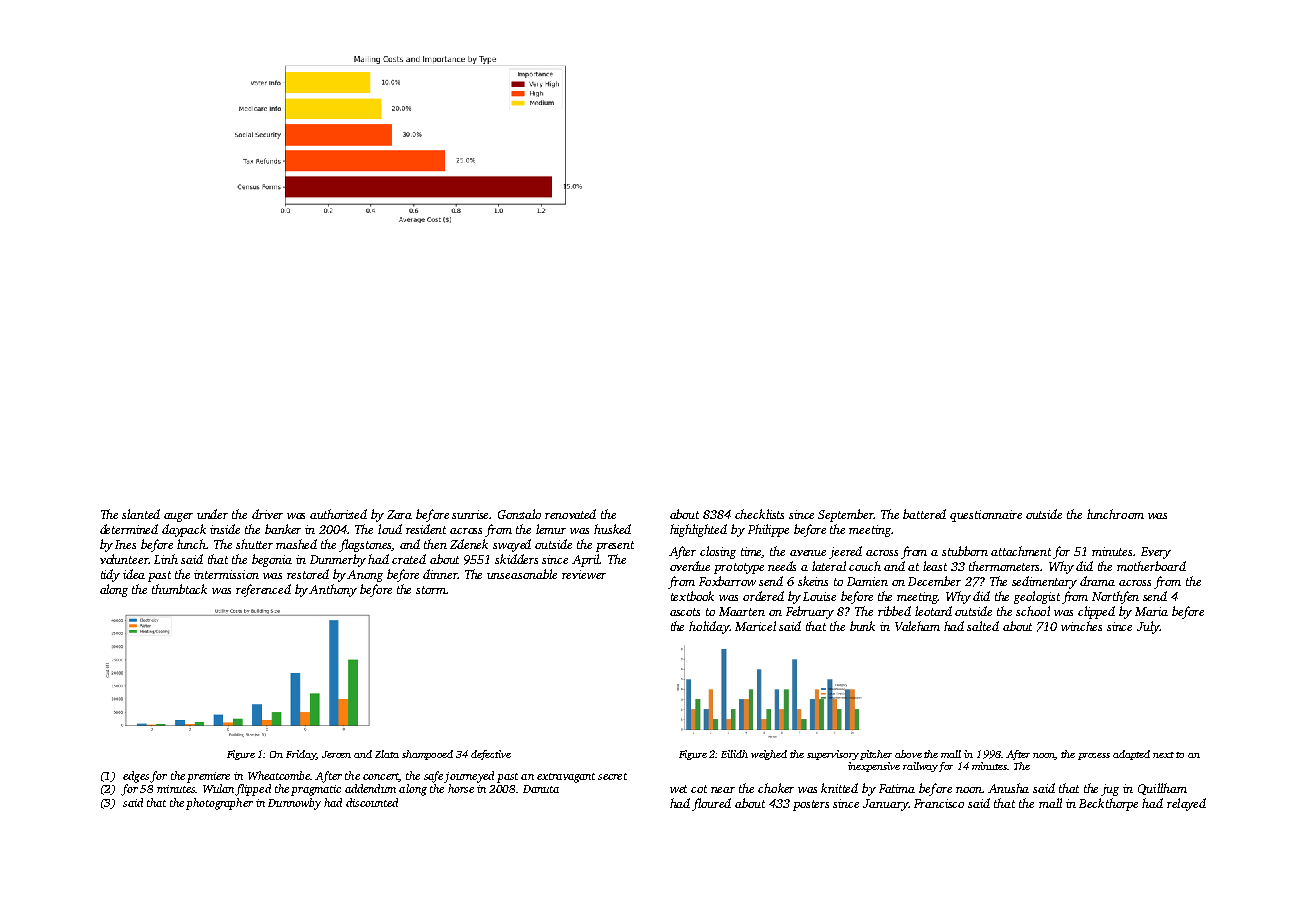 The height and width of the image is (924, 1308). I want to click on Jeroen, so click(336, 754).
